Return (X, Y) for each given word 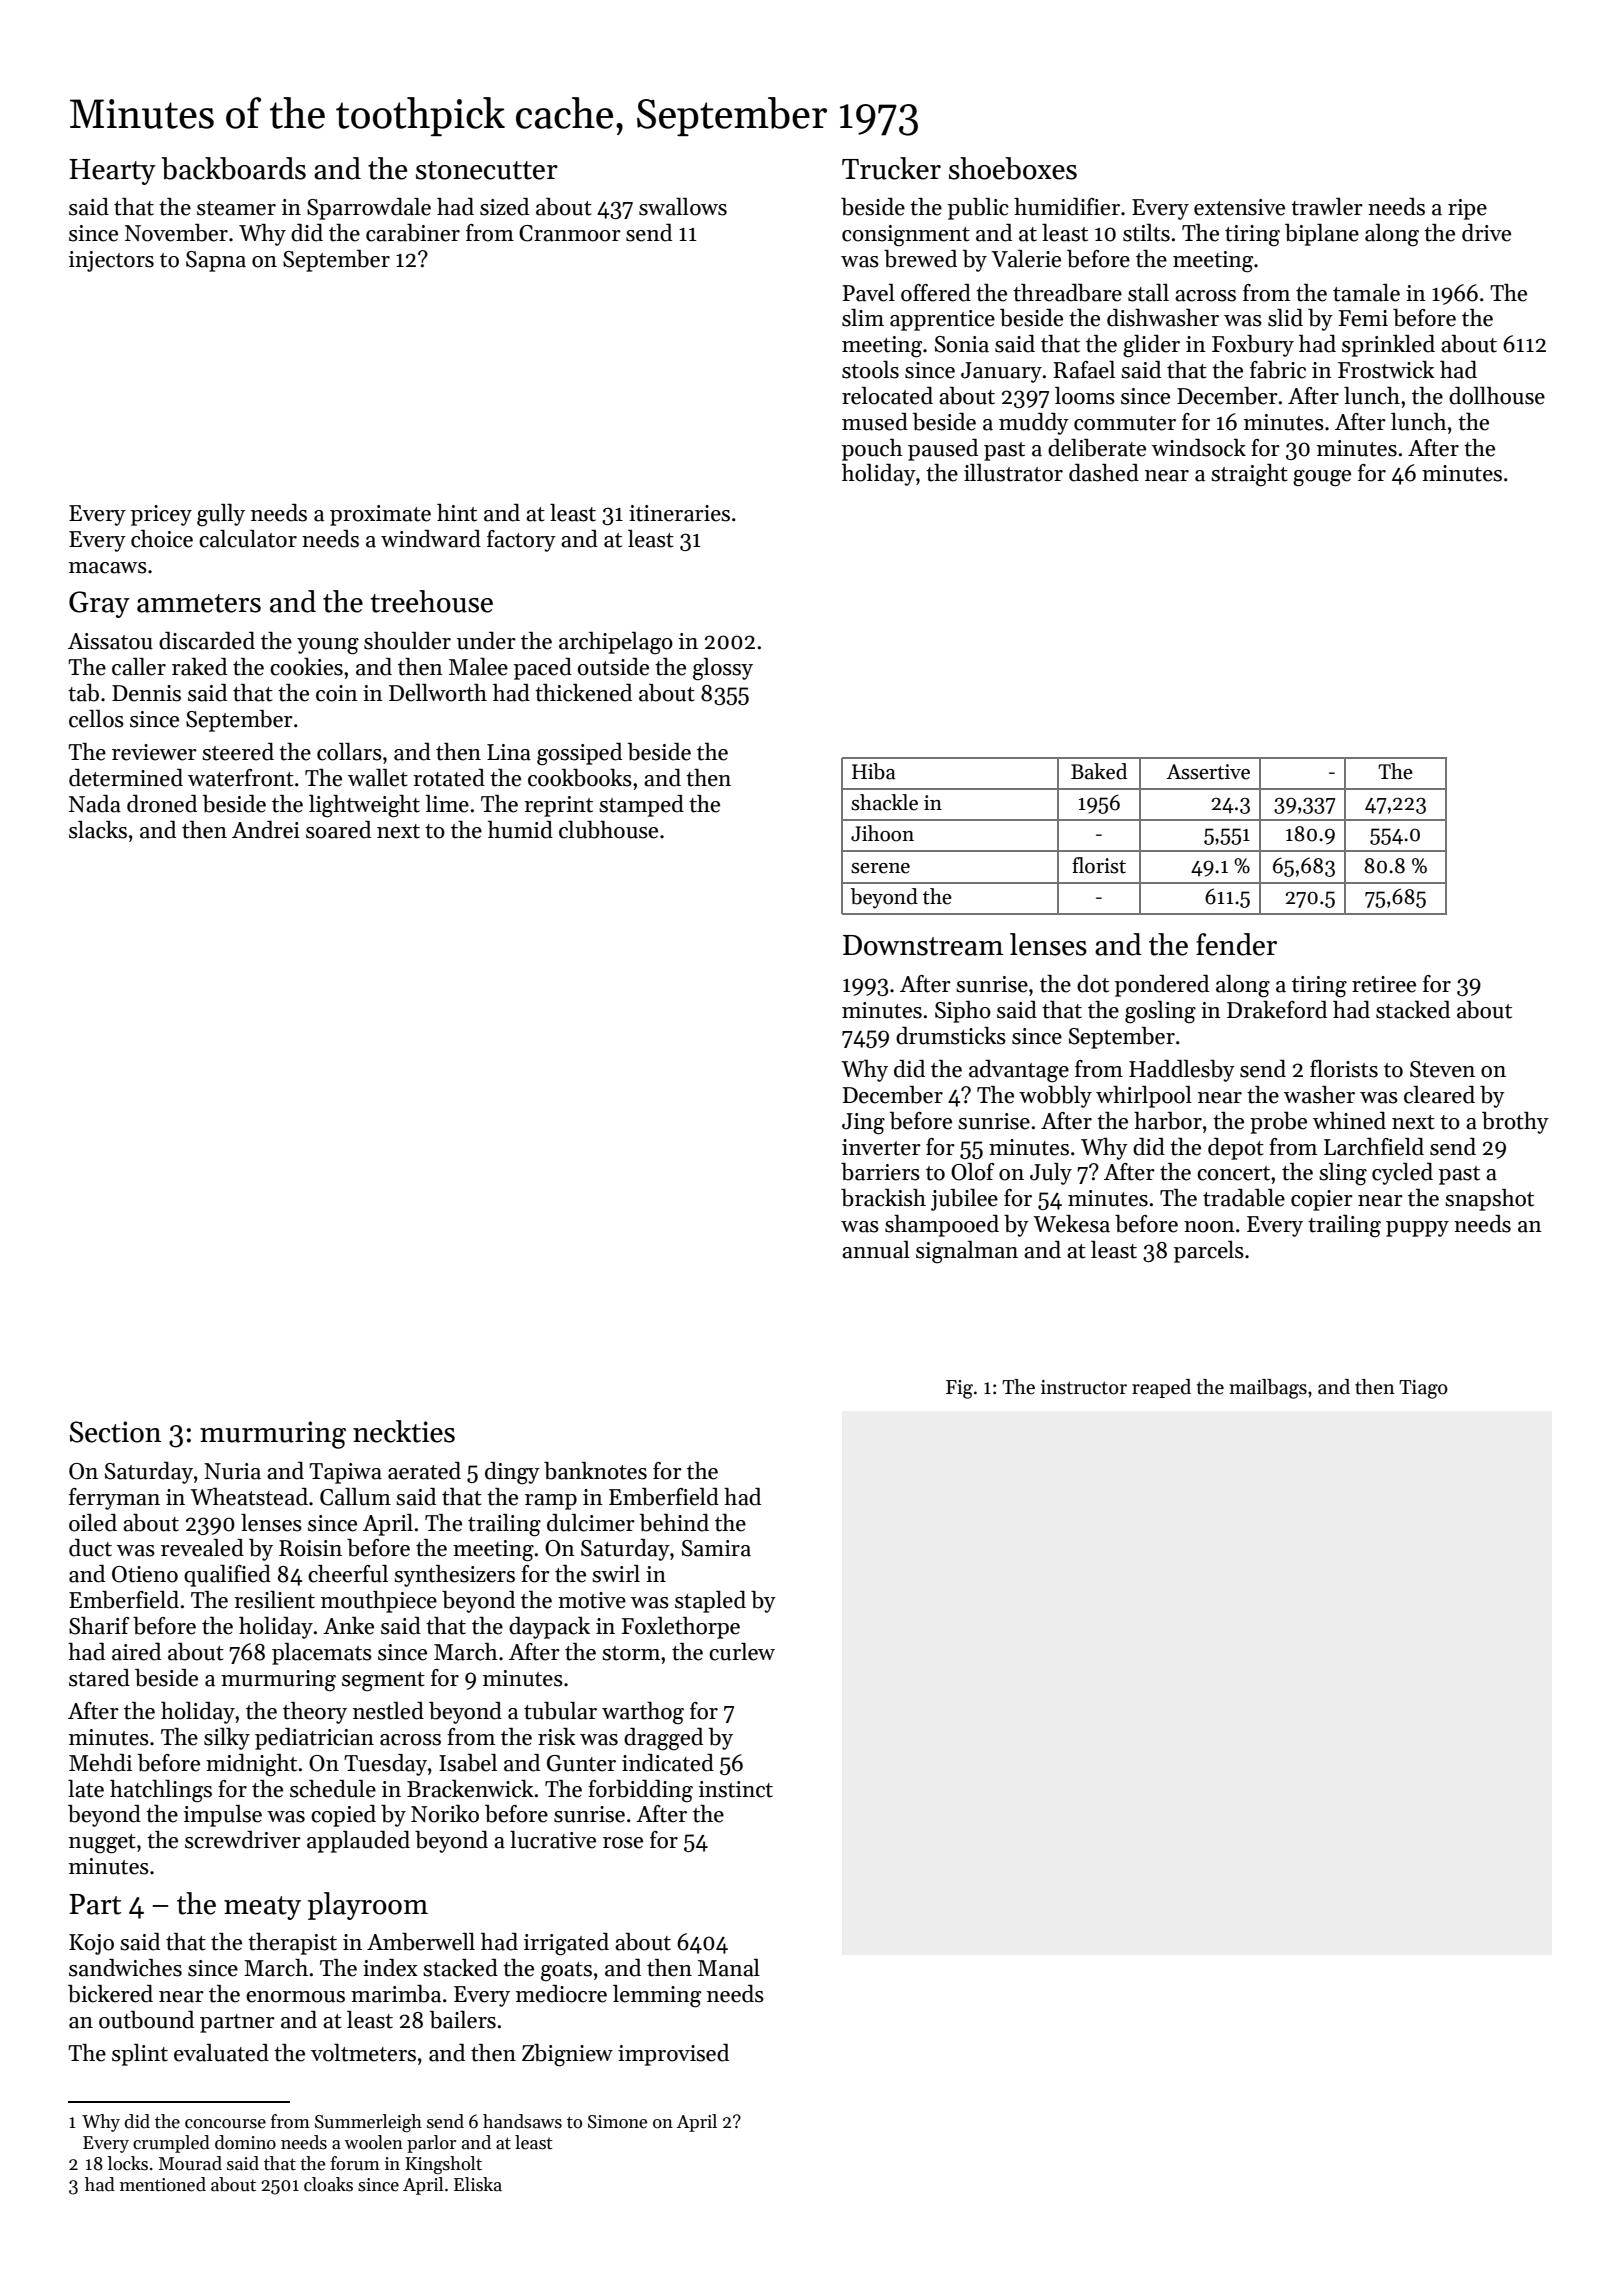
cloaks (328, 2184)
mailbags (1268, 1389)
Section (115, 1432)
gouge (1322, 478)
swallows (683, 207)
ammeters (199, 603)
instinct (736, 1789)
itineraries (679, 513)
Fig (959, 1389)
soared (338, 830)
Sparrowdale (369, 209)
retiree (1384, 984)
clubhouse (608, 830)
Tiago (1423, 1389)
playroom (368, 1906)
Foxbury (1253, 346)
